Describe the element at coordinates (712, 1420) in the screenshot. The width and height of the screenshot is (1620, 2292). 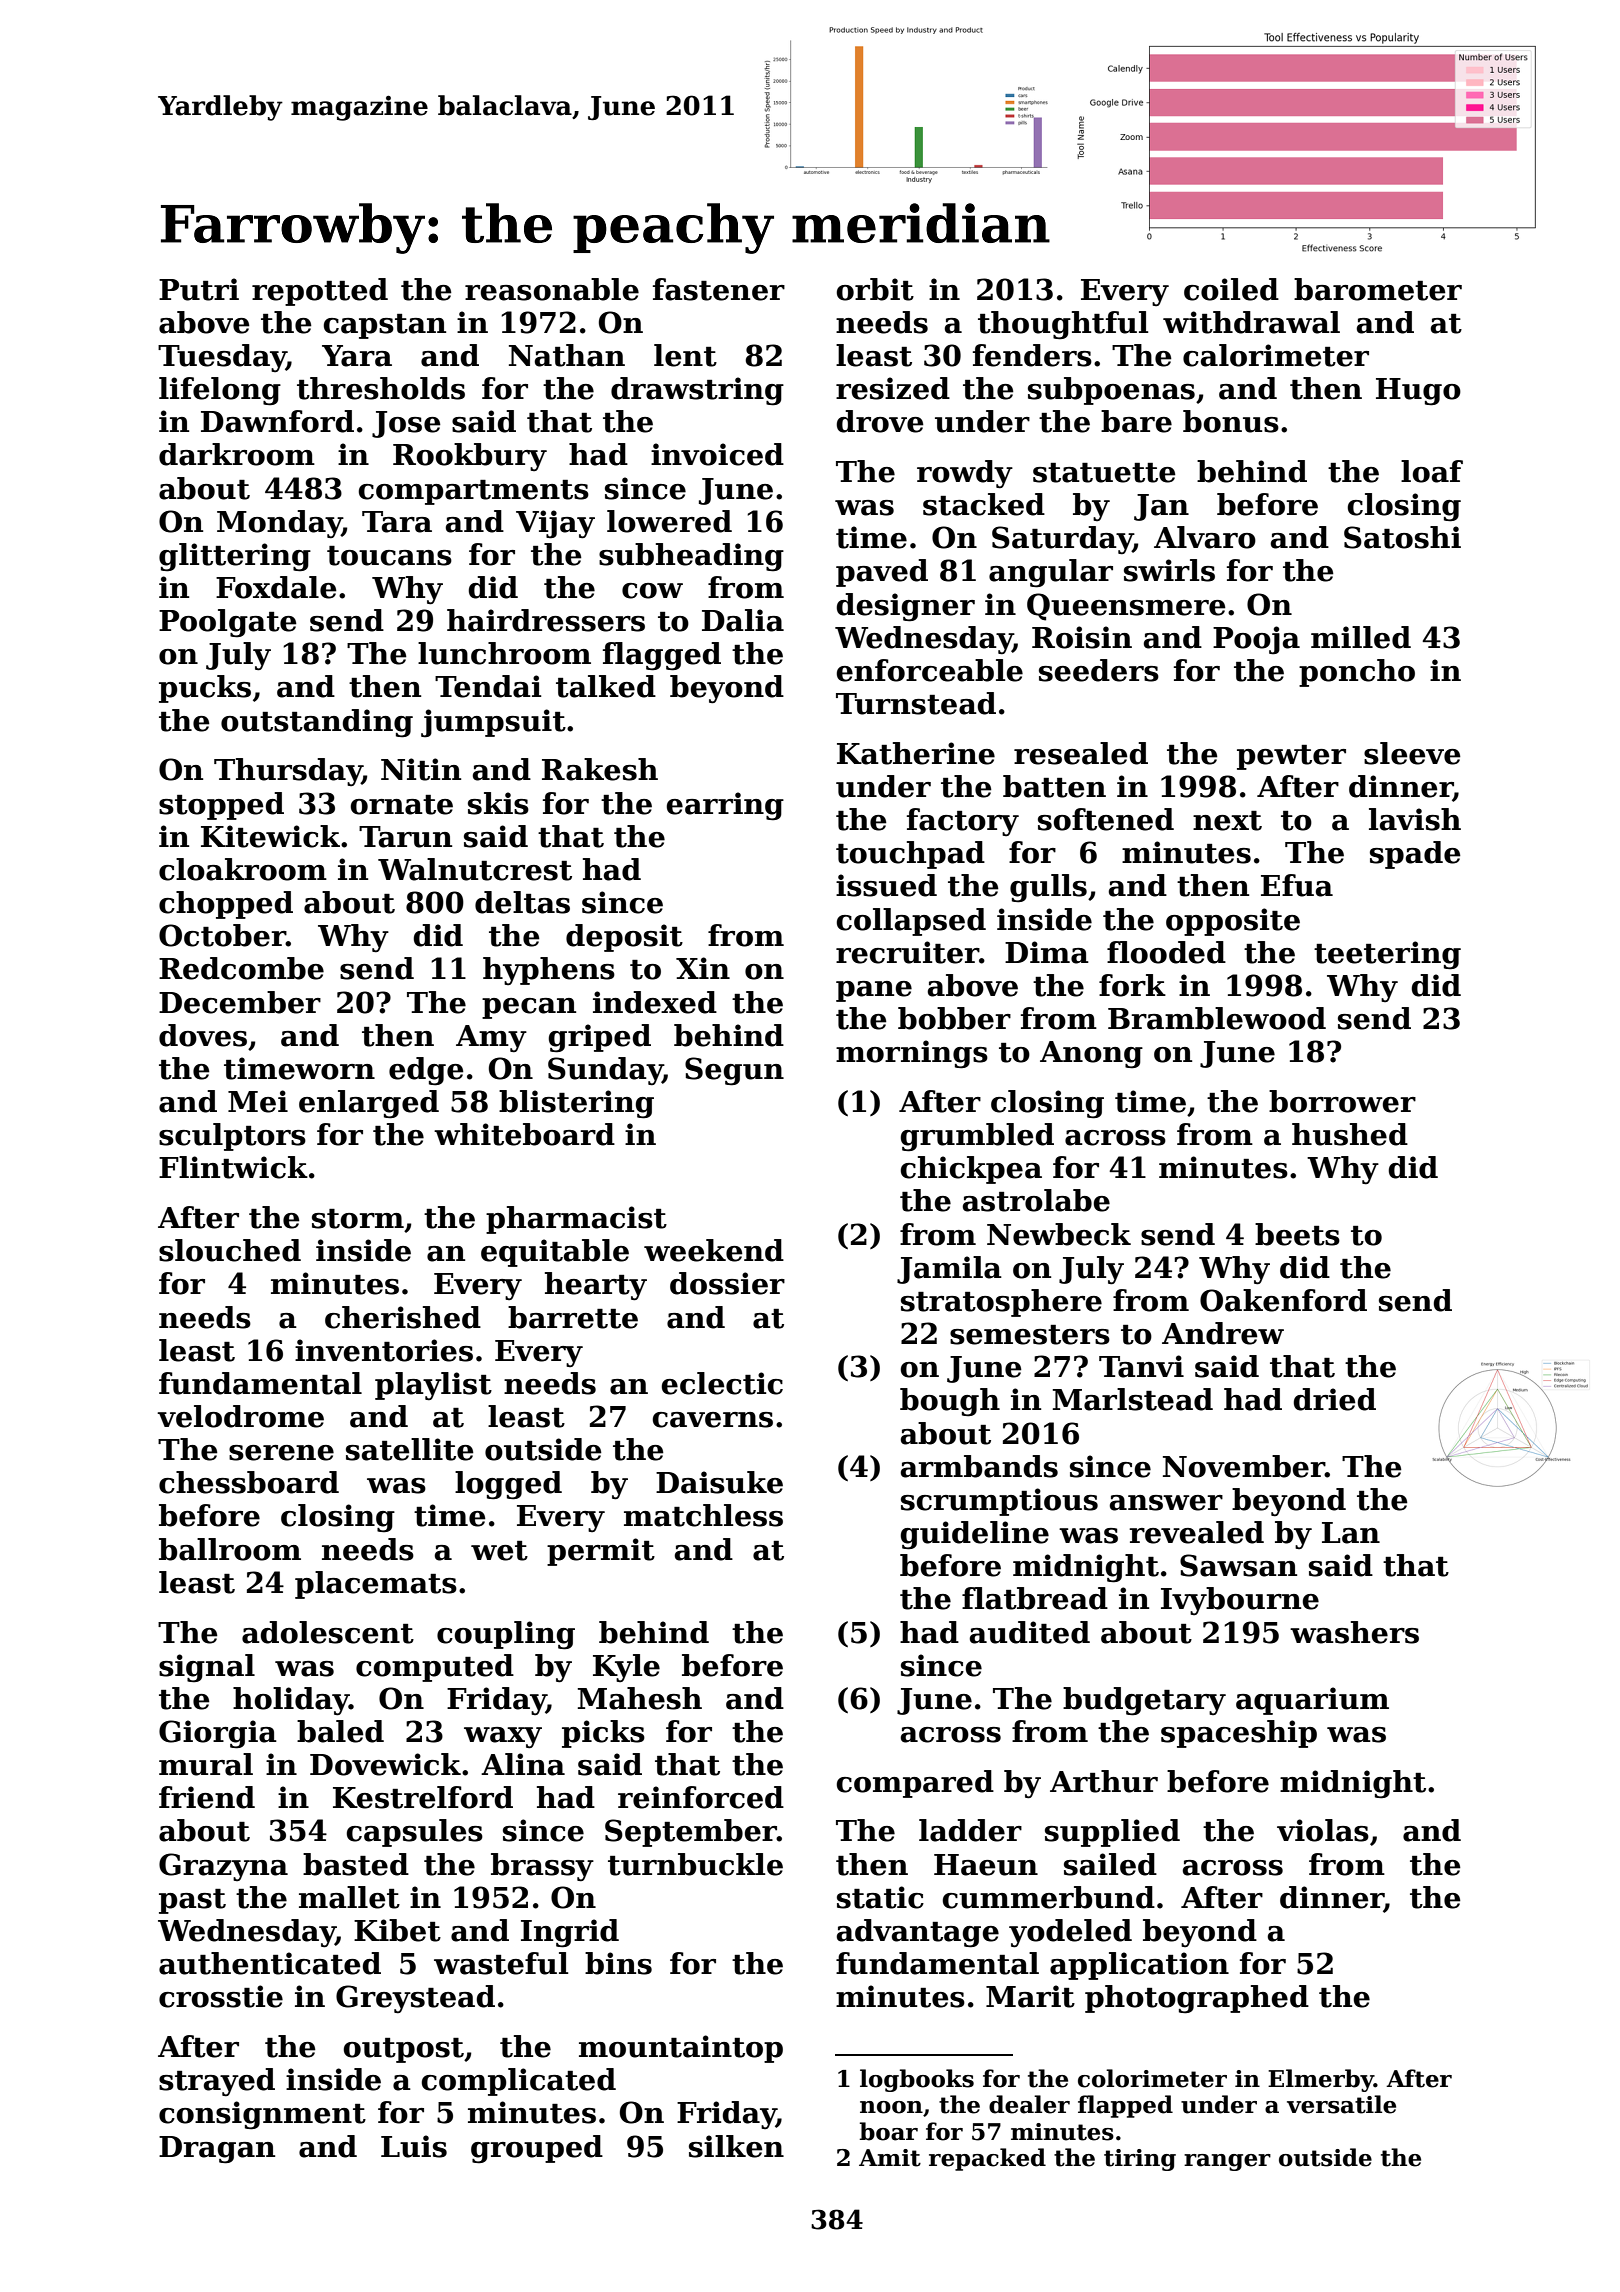
I see `caverns` at that location.
